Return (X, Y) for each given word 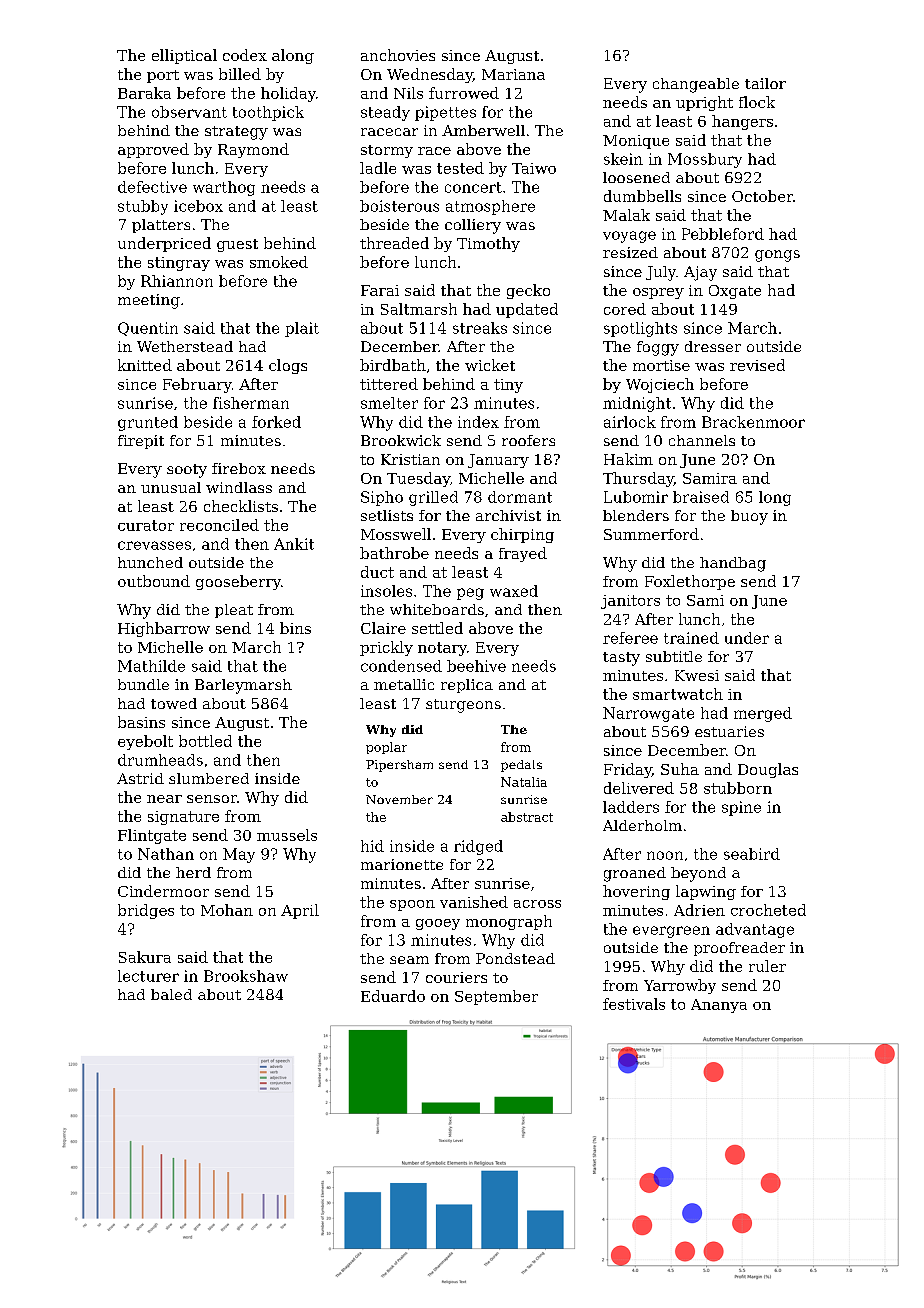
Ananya (719, 1006)
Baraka (144, 93)
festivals (634, 1004)
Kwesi (697, 675)
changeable (696, 85)
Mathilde (151, 666)
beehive (476, 666)
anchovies (398, 55)
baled (171, 994)
